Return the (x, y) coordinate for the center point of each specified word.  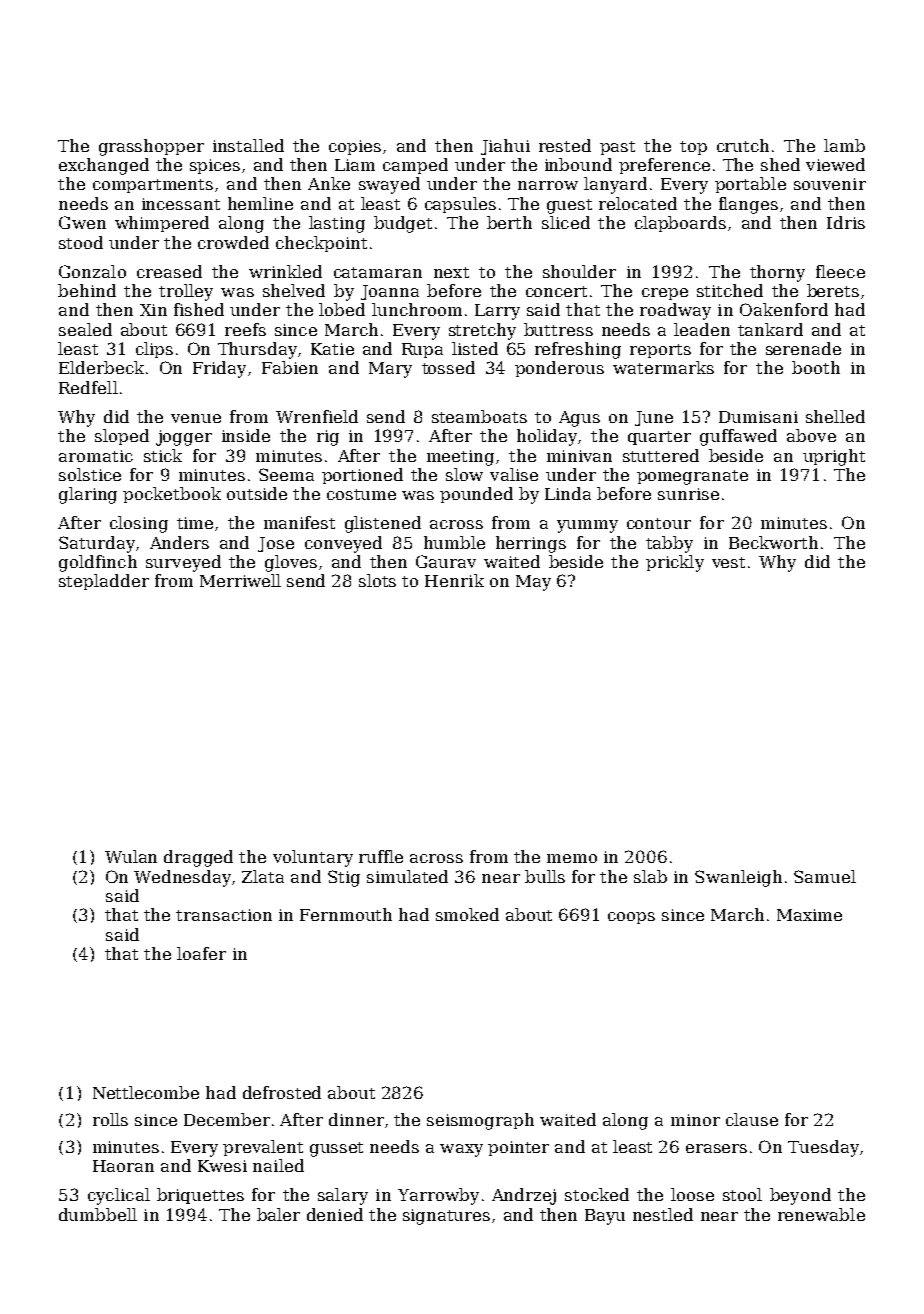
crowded (233, 242)
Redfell (88, 387)
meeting (460, 458)
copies (355, 147)
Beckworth (773, 542)
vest (728, 562)
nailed (278, 1165)
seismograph (480, 1121)
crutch (743, 145)
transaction (224, 915)
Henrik (454, 580)
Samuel (825, 876)
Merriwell (240, 580)
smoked (467, 914)
